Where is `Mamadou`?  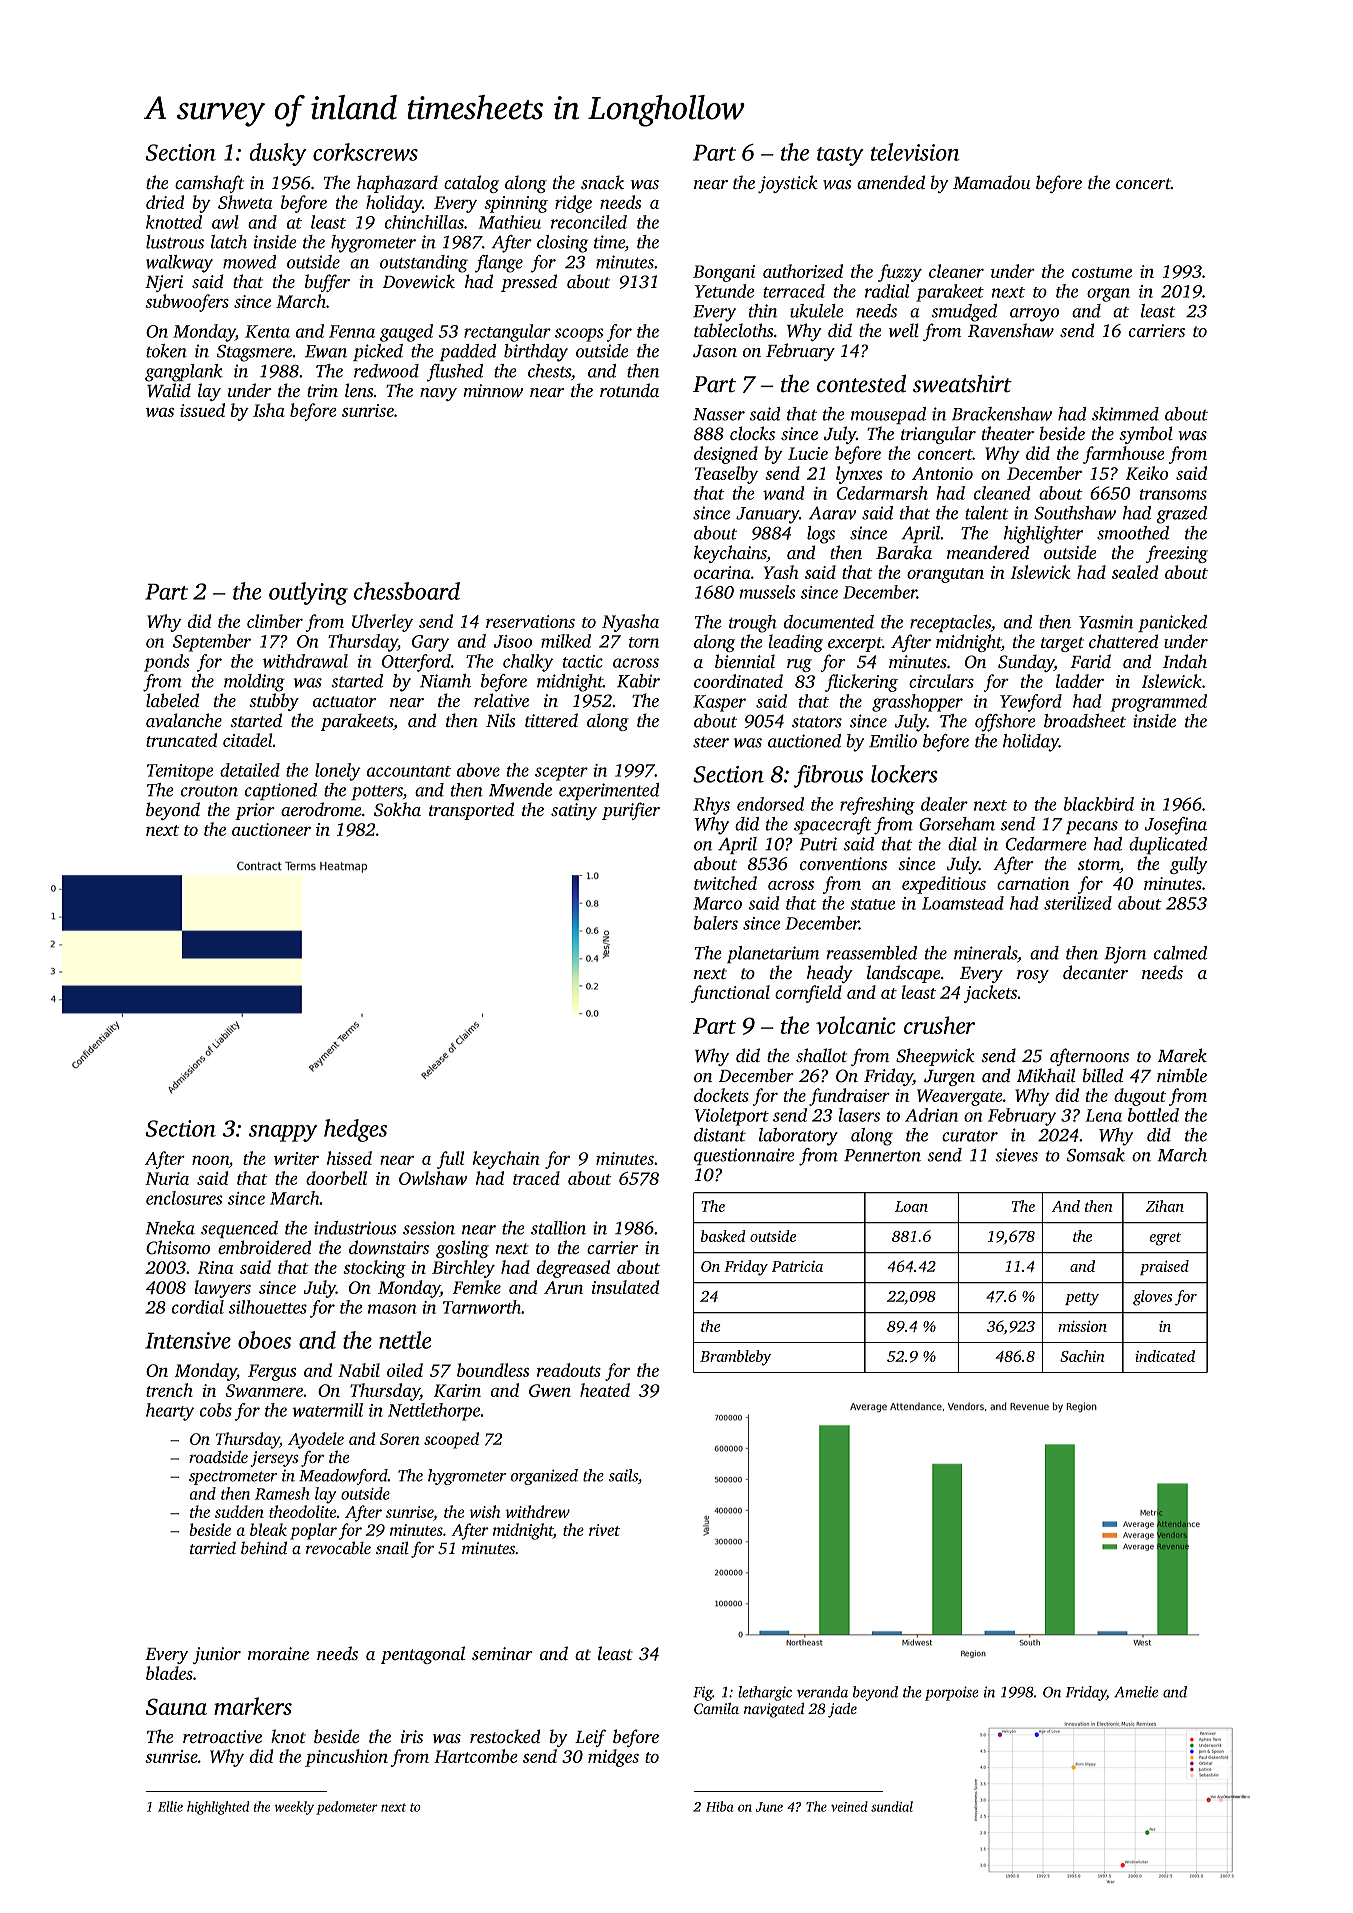
Mamadou is located at coordinates (991, 182).
